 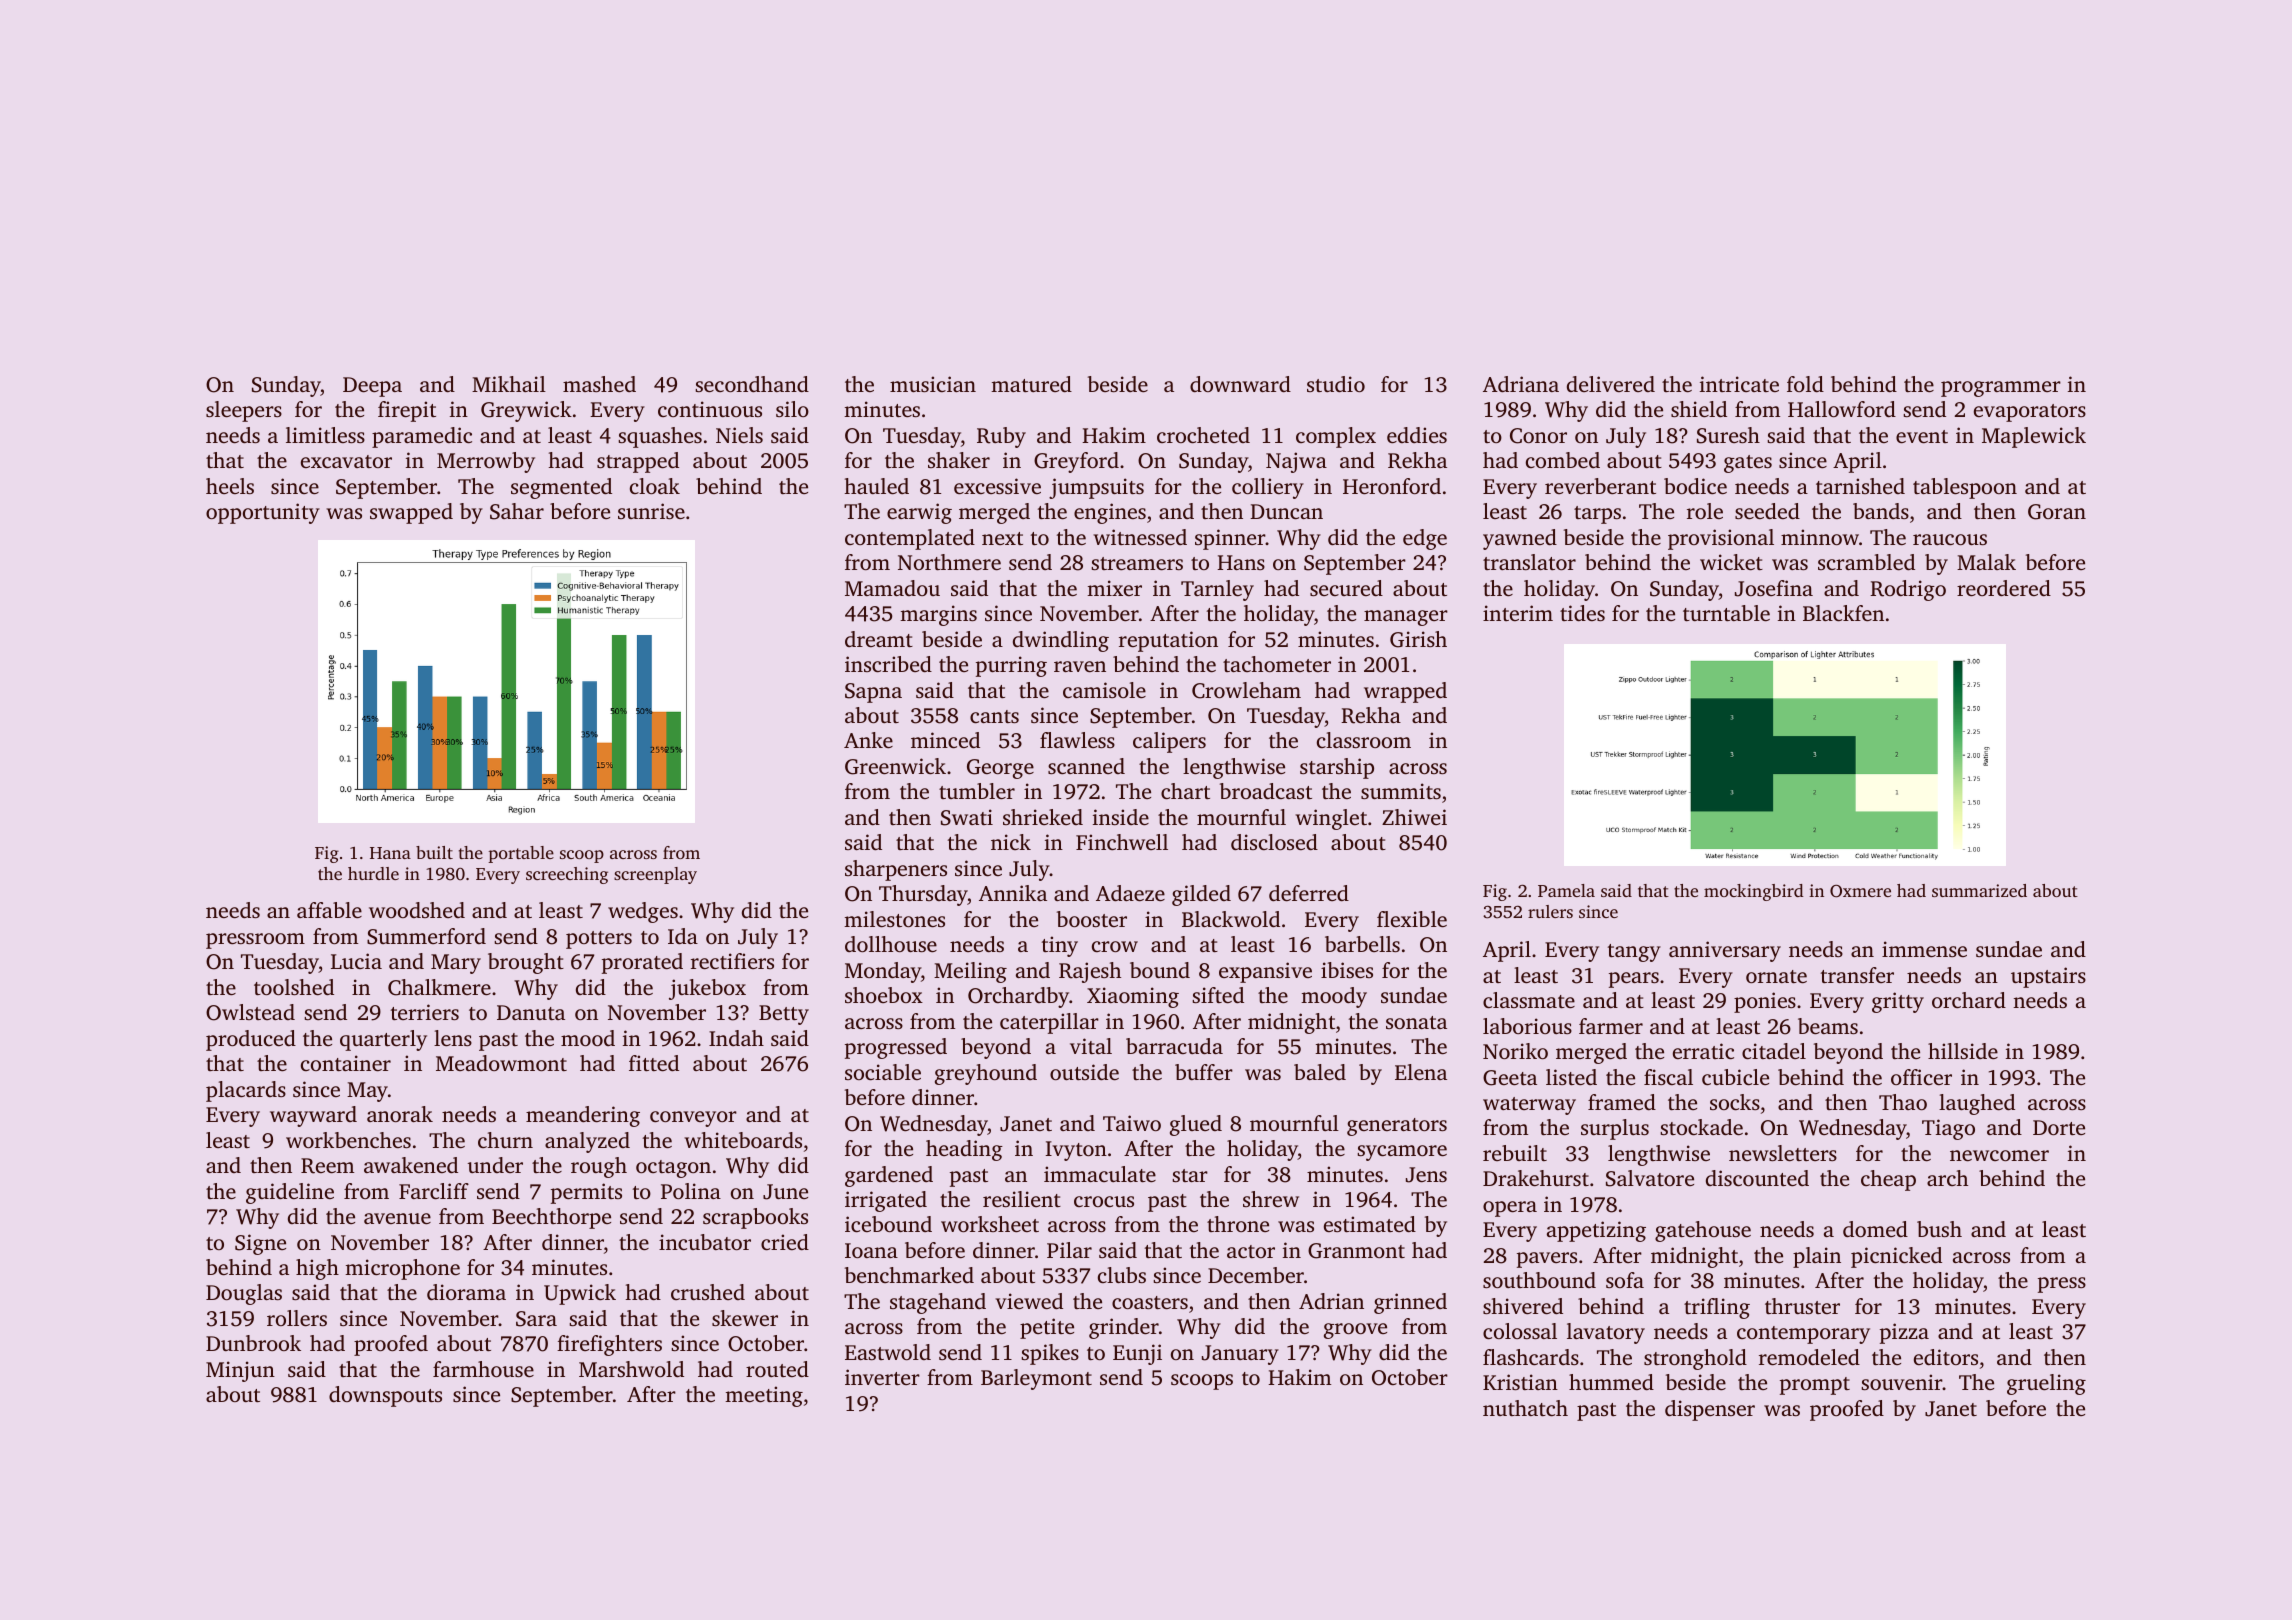 I want to click on Deepa, so click(x=372, y=387).
